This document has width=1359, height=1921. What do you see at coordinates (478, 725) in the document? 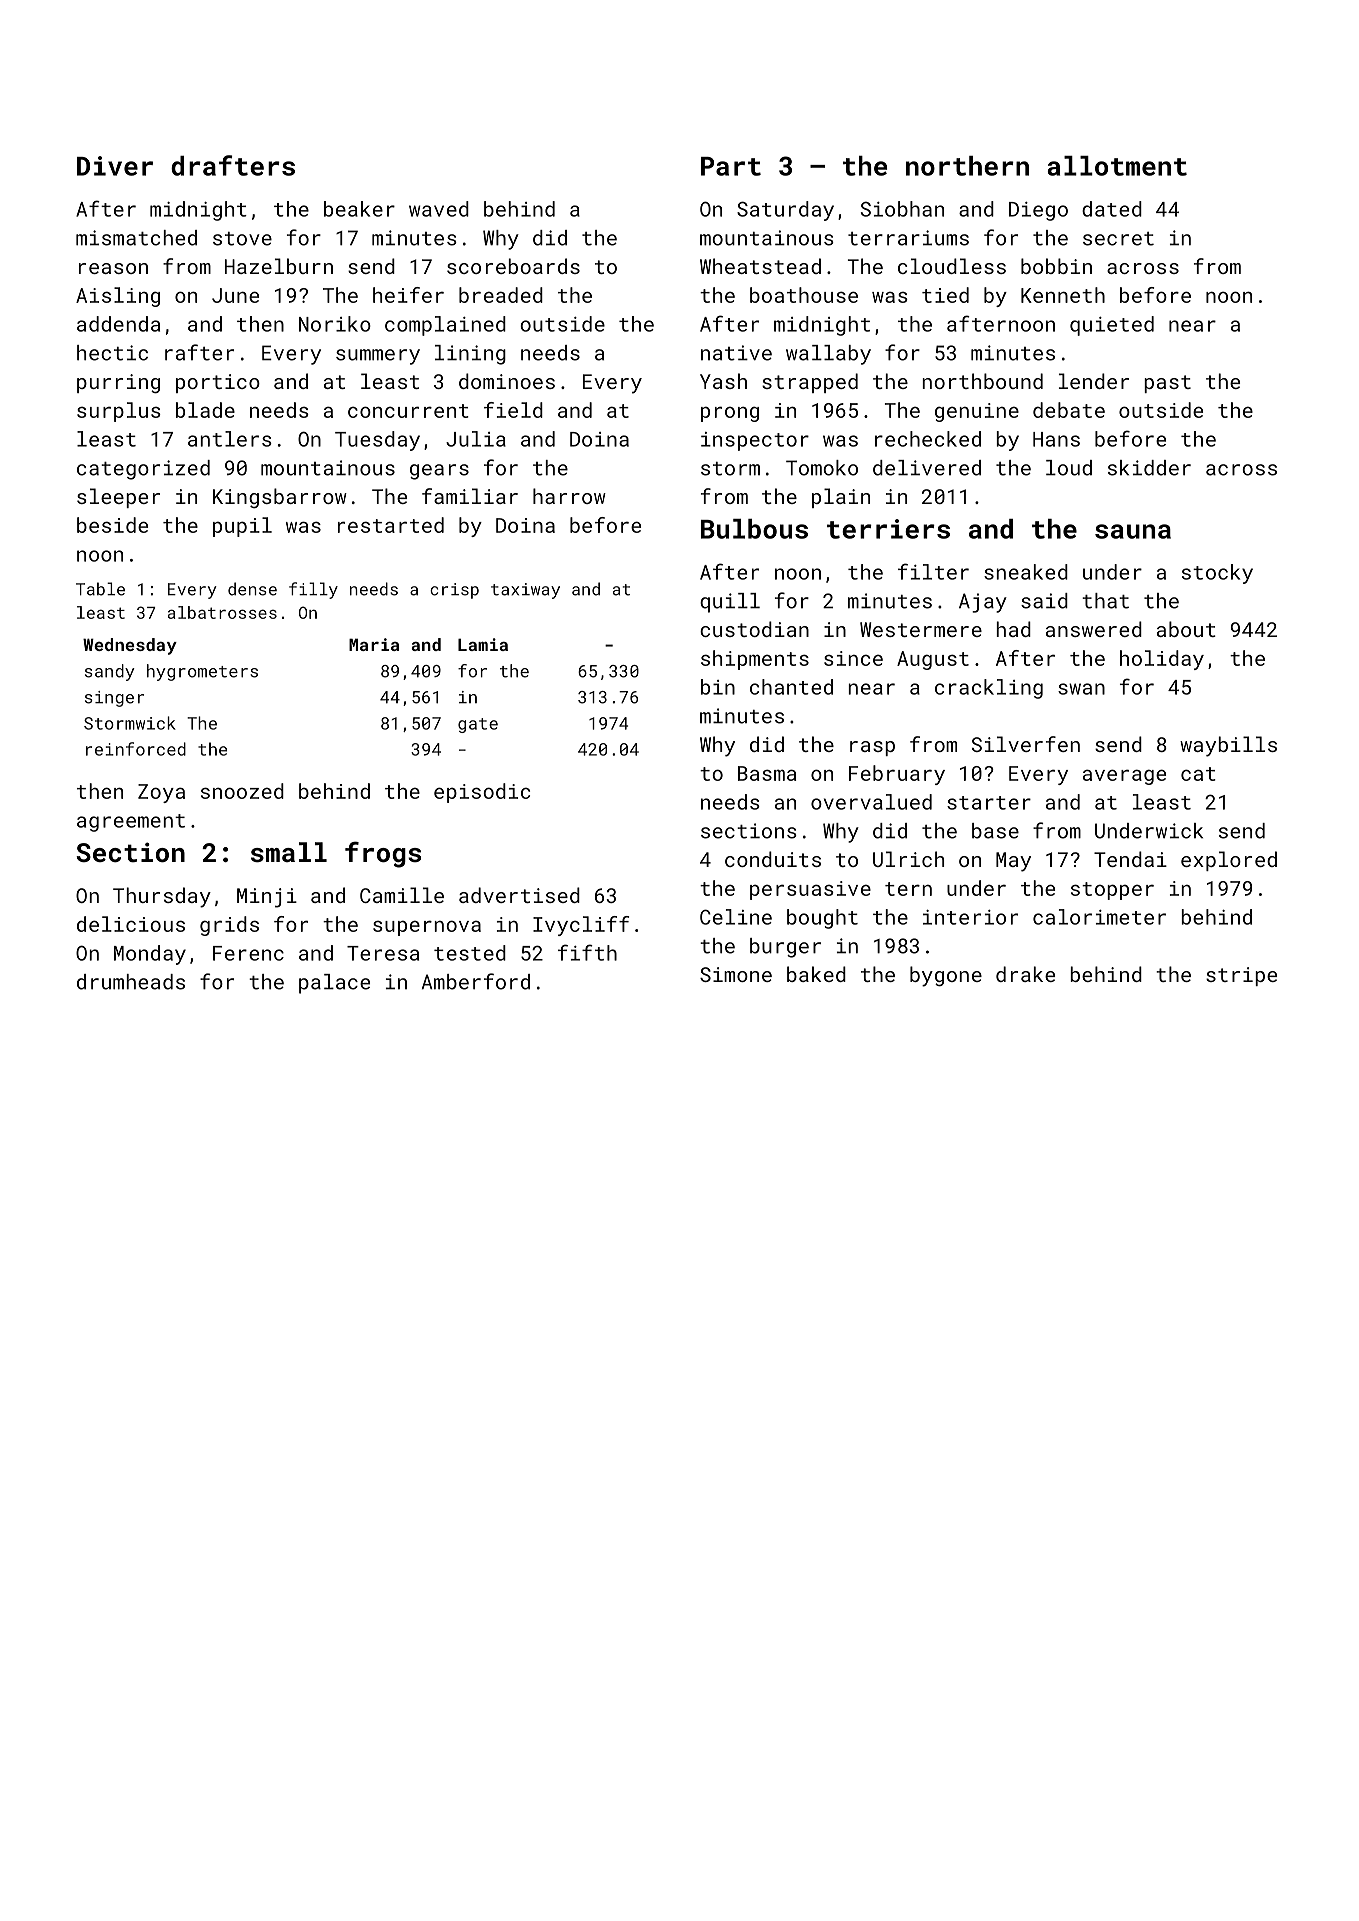
I see `gate` at bounding box center [478, 725].
